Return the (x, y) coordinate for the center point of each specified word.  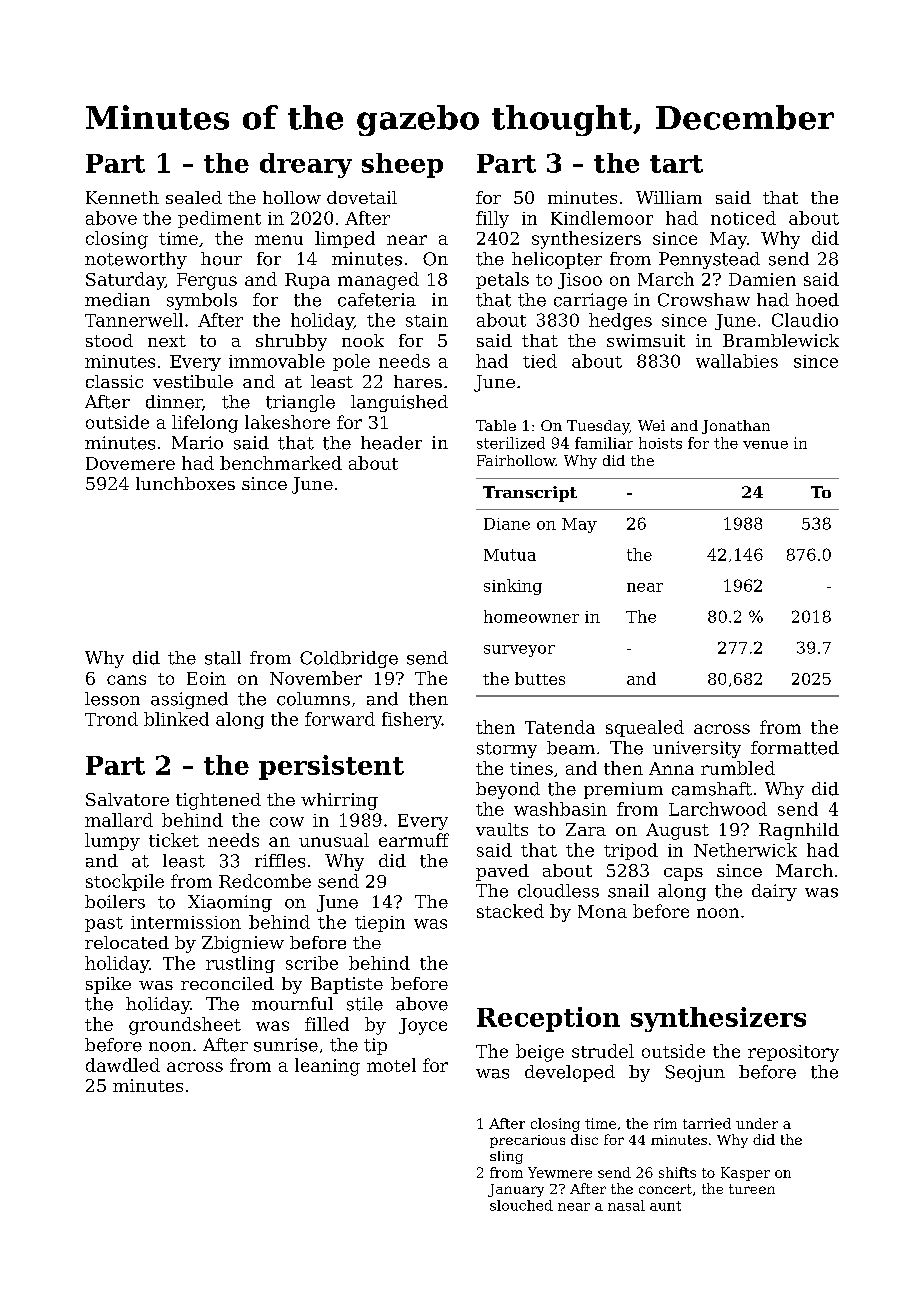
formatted (795, 748)
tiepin (380, 924)
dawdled (123, 1065)
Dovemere (130, 463)
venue (765, 445)
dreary (306, 165)
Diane (507, 524)
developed (570, 1073)
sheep (402, 165)
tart (676, 164)
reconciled (227, 983)
